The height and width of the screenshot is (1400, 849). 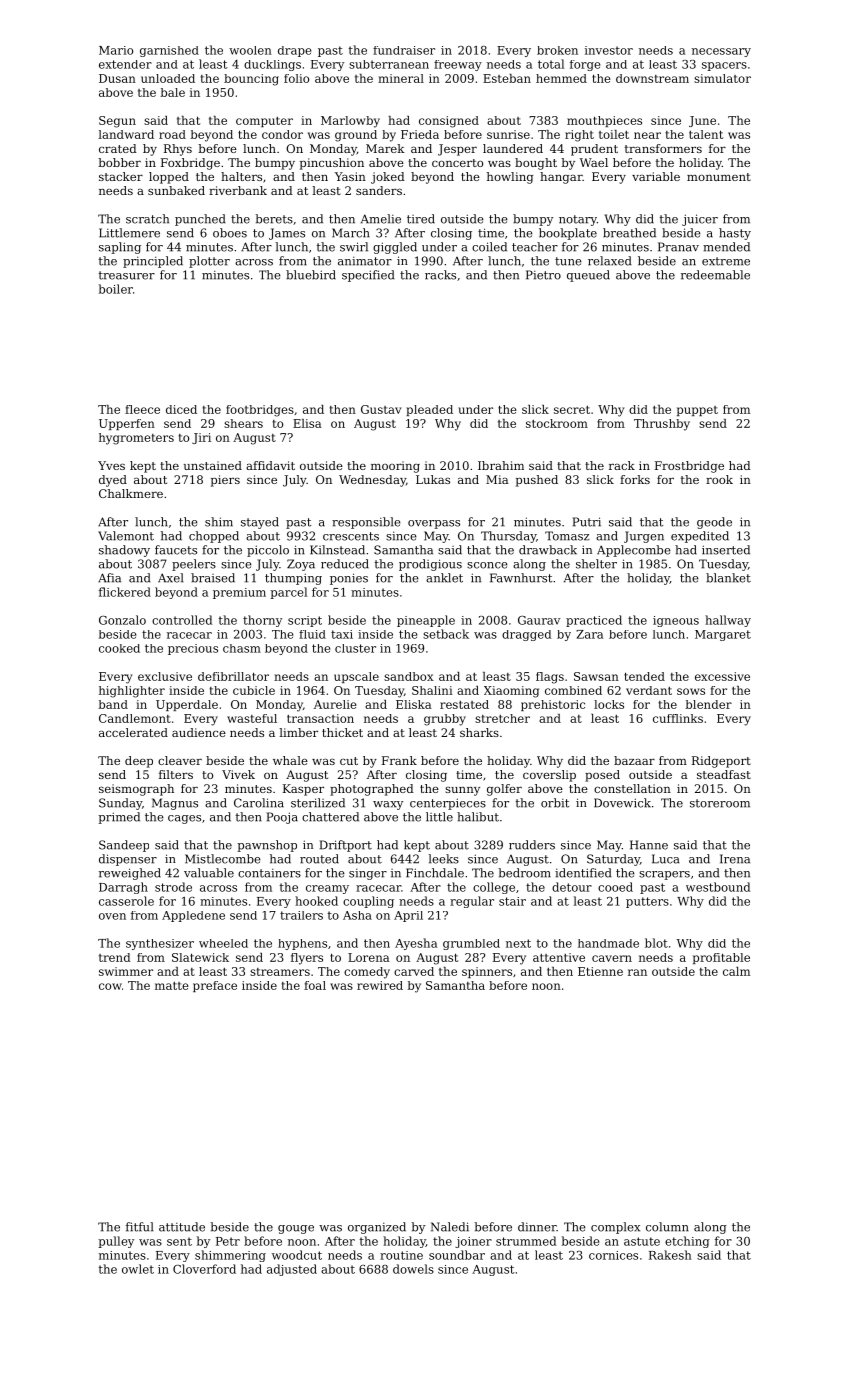 I want to click on fundraiser, so click(x=404, y=50).
